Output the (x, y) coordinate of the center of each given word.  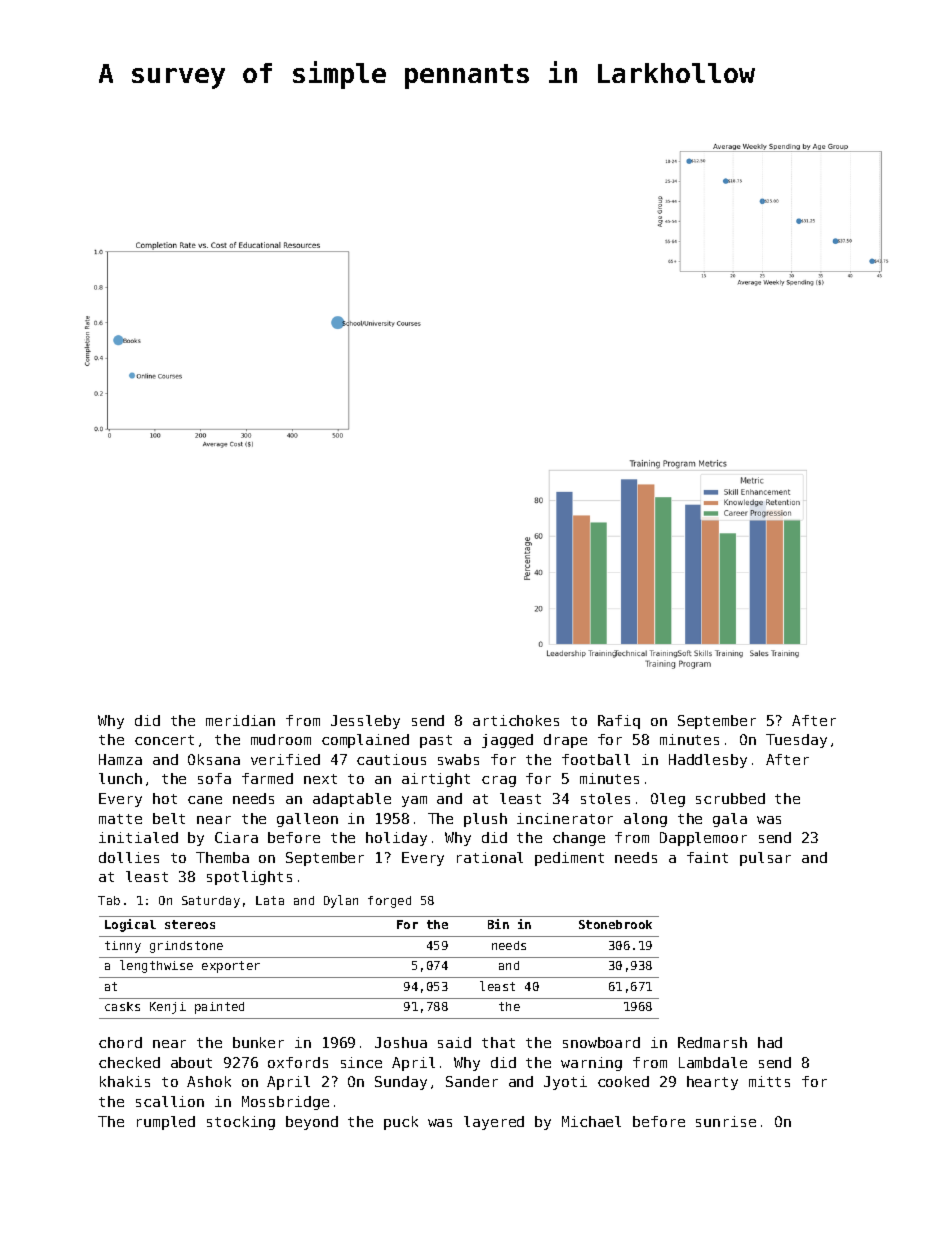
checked (129, 1062)
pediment (569, 859)
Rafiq (619, 722)
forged (389, 902)
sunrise (726, 1121)
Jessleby (365, 722)
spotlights (249, 878)
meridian (240, 720)
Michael (591, 1121)
